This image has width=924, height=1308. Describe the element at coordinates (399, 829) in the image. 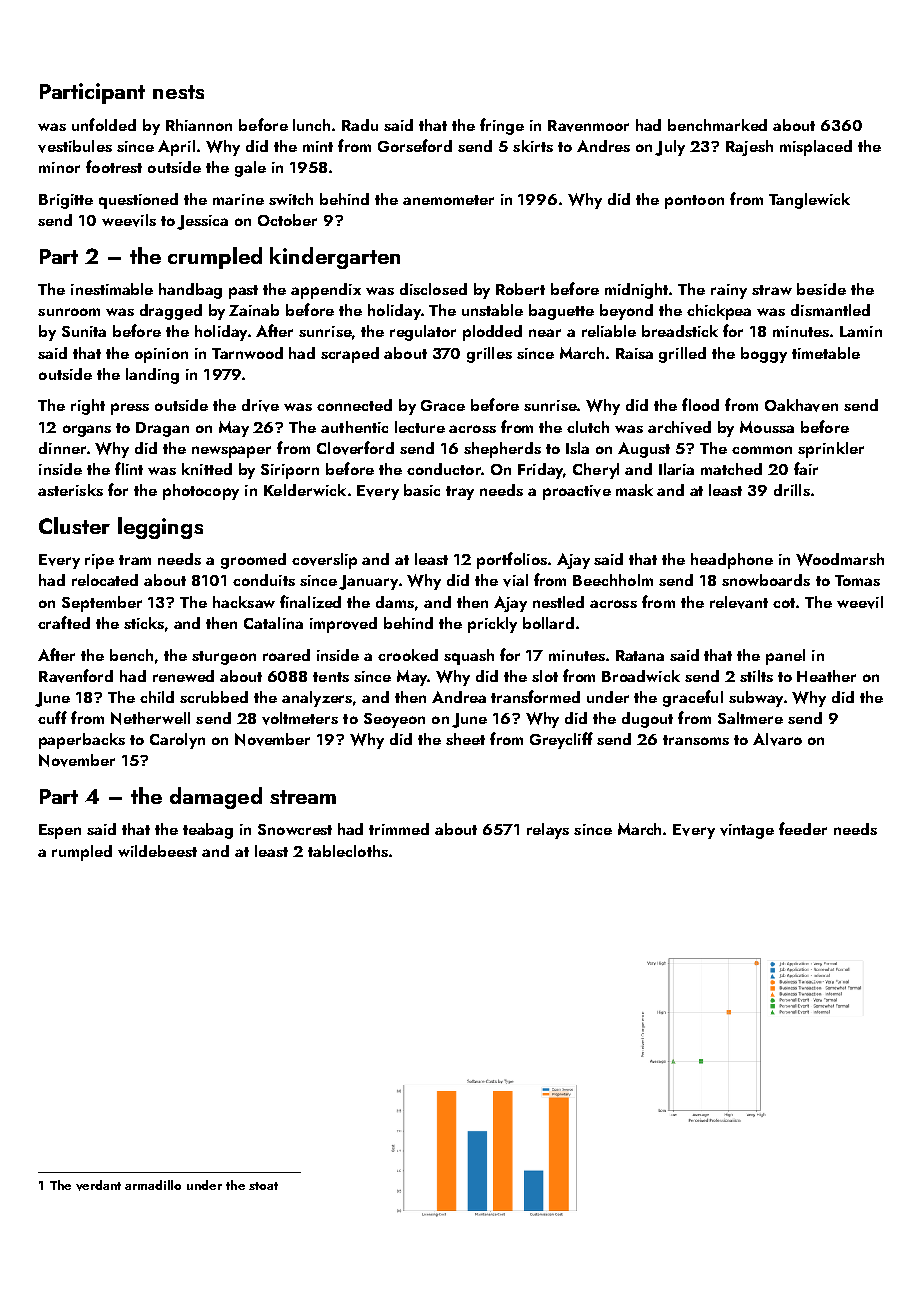

I see `trimmed` at that location.
